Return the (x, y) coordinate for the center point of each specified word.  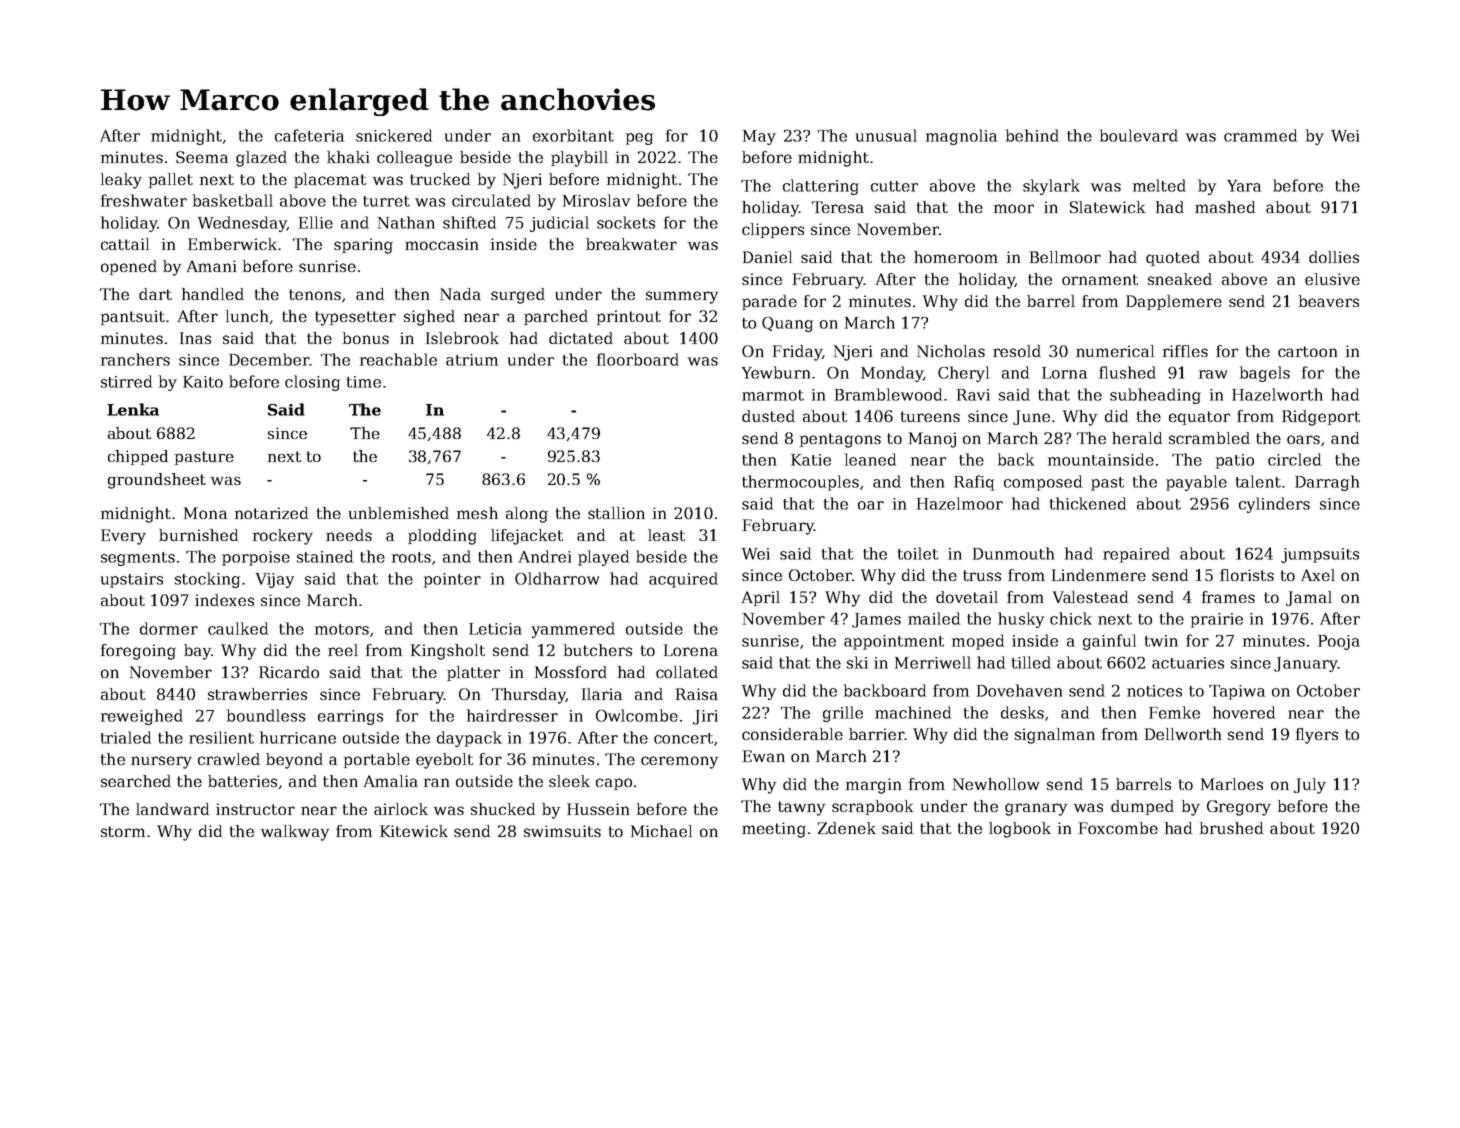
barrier (876, 734)
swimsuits (562, 831)
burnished (198, 535)
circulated (491, 200)
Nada (460, 294)
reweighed (142, 717)
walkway (295, 833)
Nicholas (951, 351)
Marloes (1232, 784)
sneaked (1180, 279)
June (1031, 417)
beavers (1329, 301)
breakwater (631, 244)
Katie (811, 460)
